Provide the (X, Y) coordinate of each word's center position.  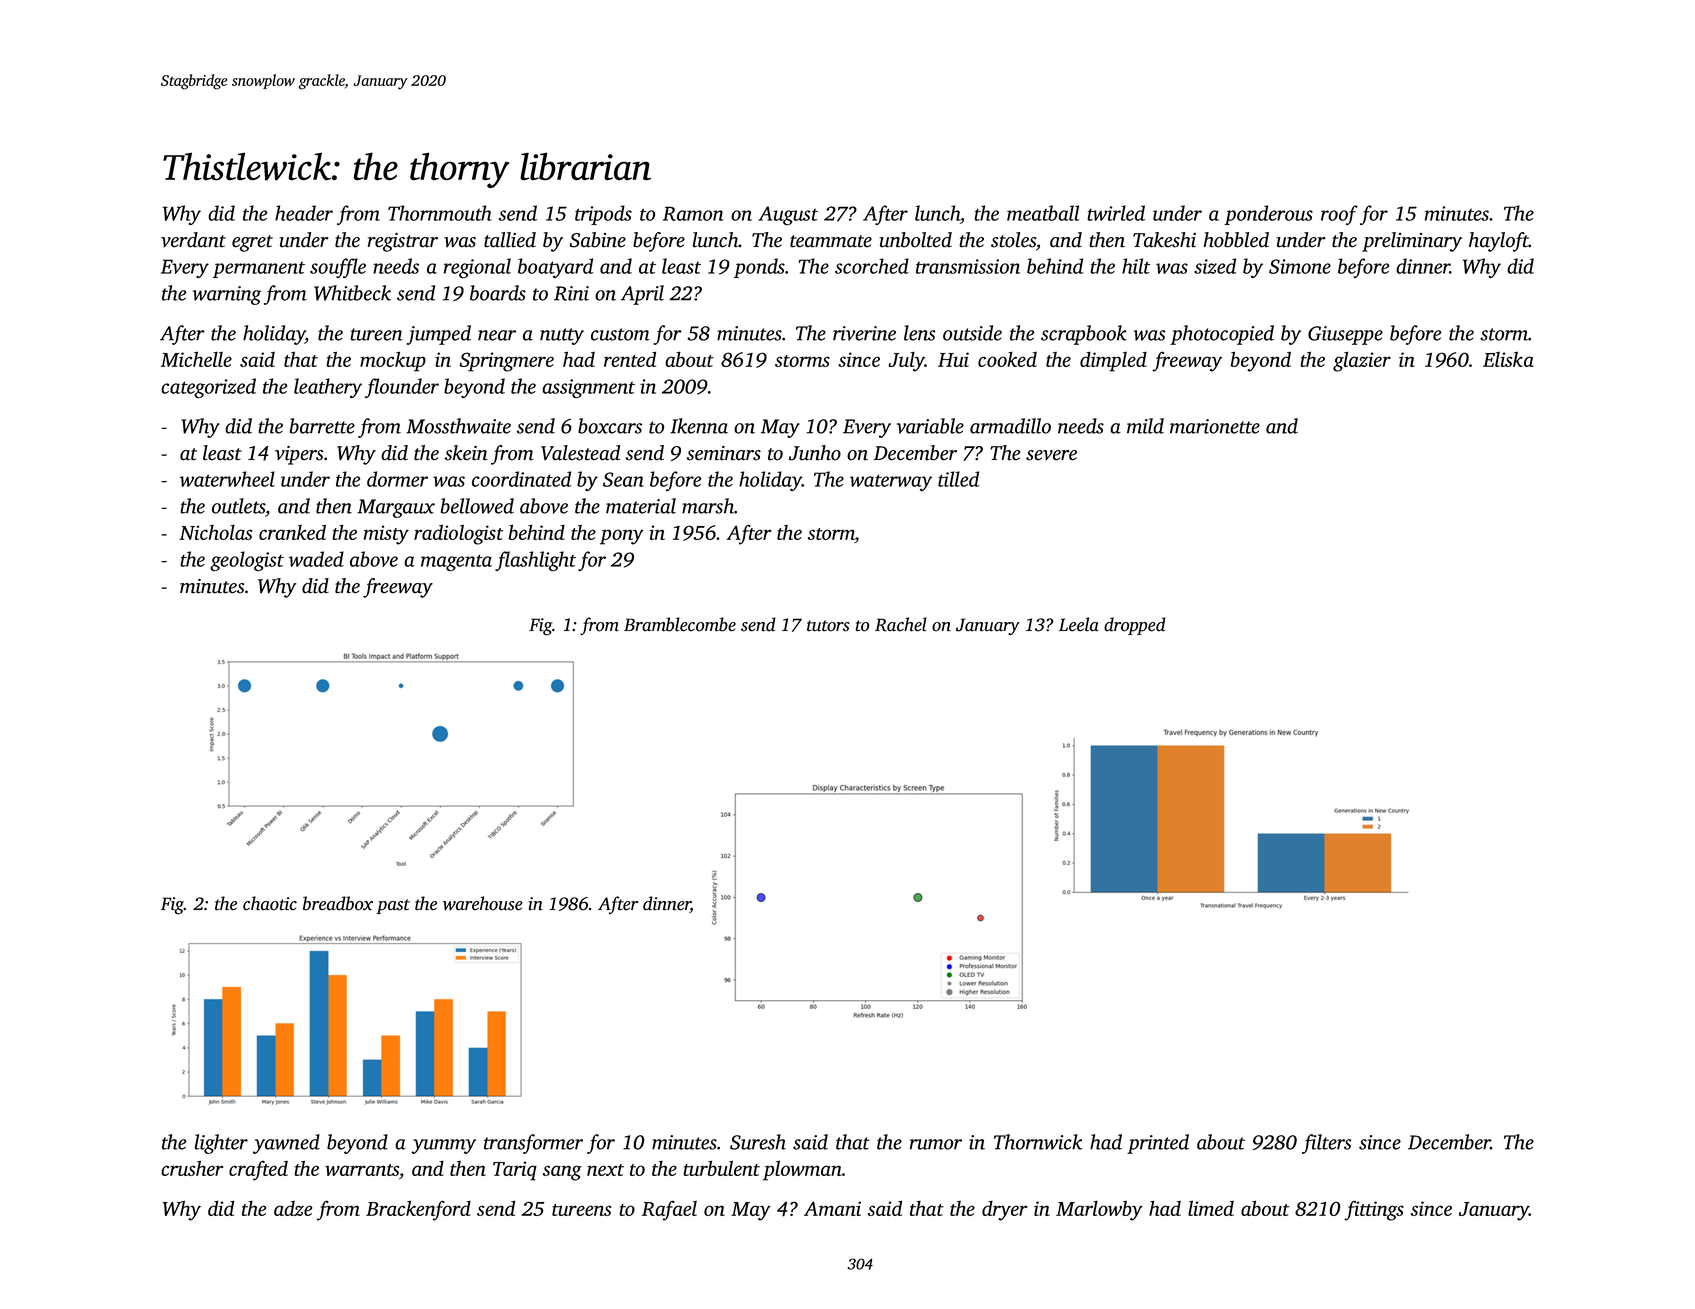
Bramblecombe (680, 624)
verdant (193, 240)
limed (1211, 1208)
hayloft (1499, 242)
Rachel (901, 624)
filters (1327, 1144)
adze (293, 1208)
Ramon (693, 213)
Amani (832, 1208)
